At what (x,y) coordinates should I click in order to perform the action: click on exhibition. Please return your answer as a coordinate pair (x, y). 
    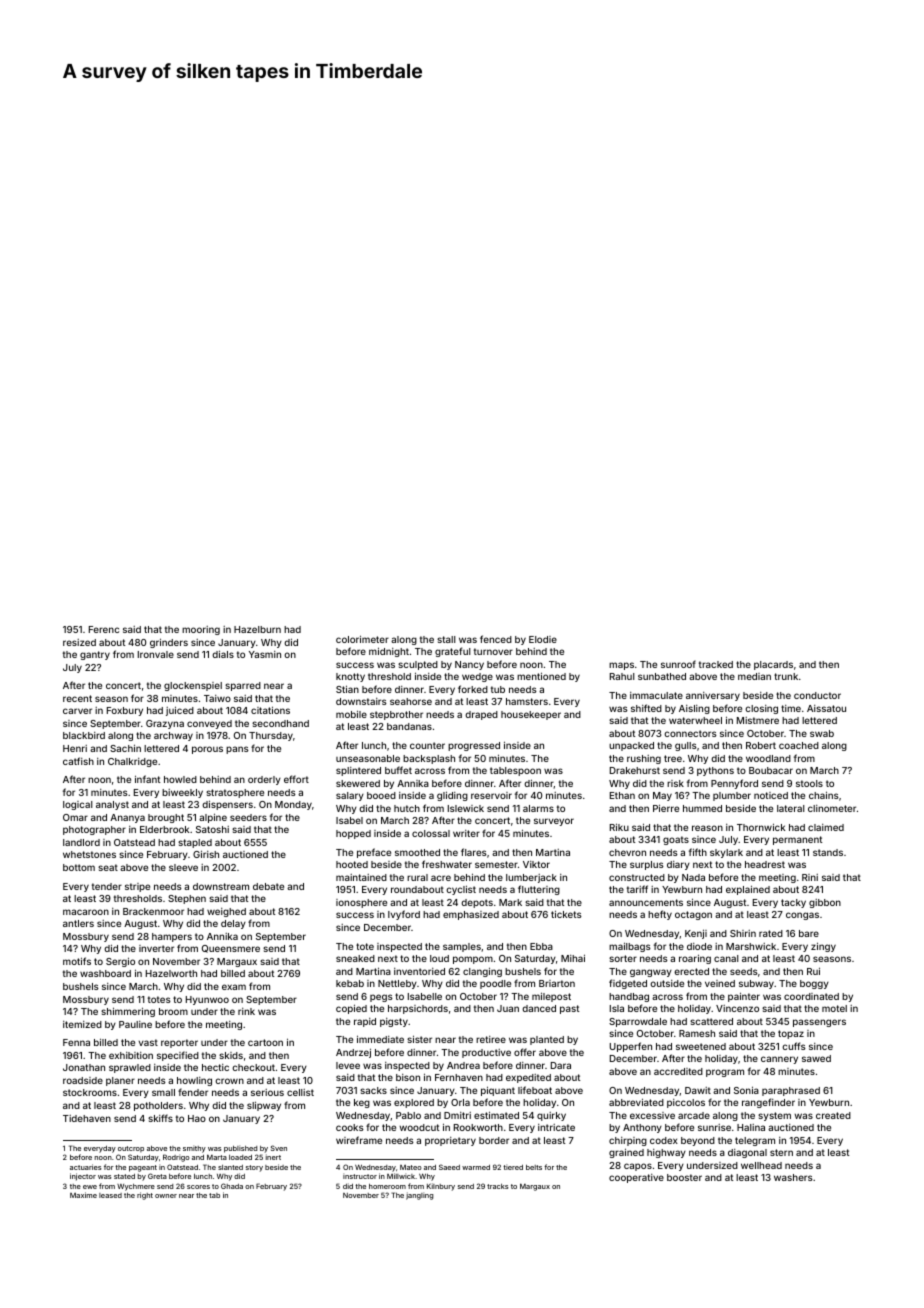
    Looking at the image, I should click on (131, 1055).
